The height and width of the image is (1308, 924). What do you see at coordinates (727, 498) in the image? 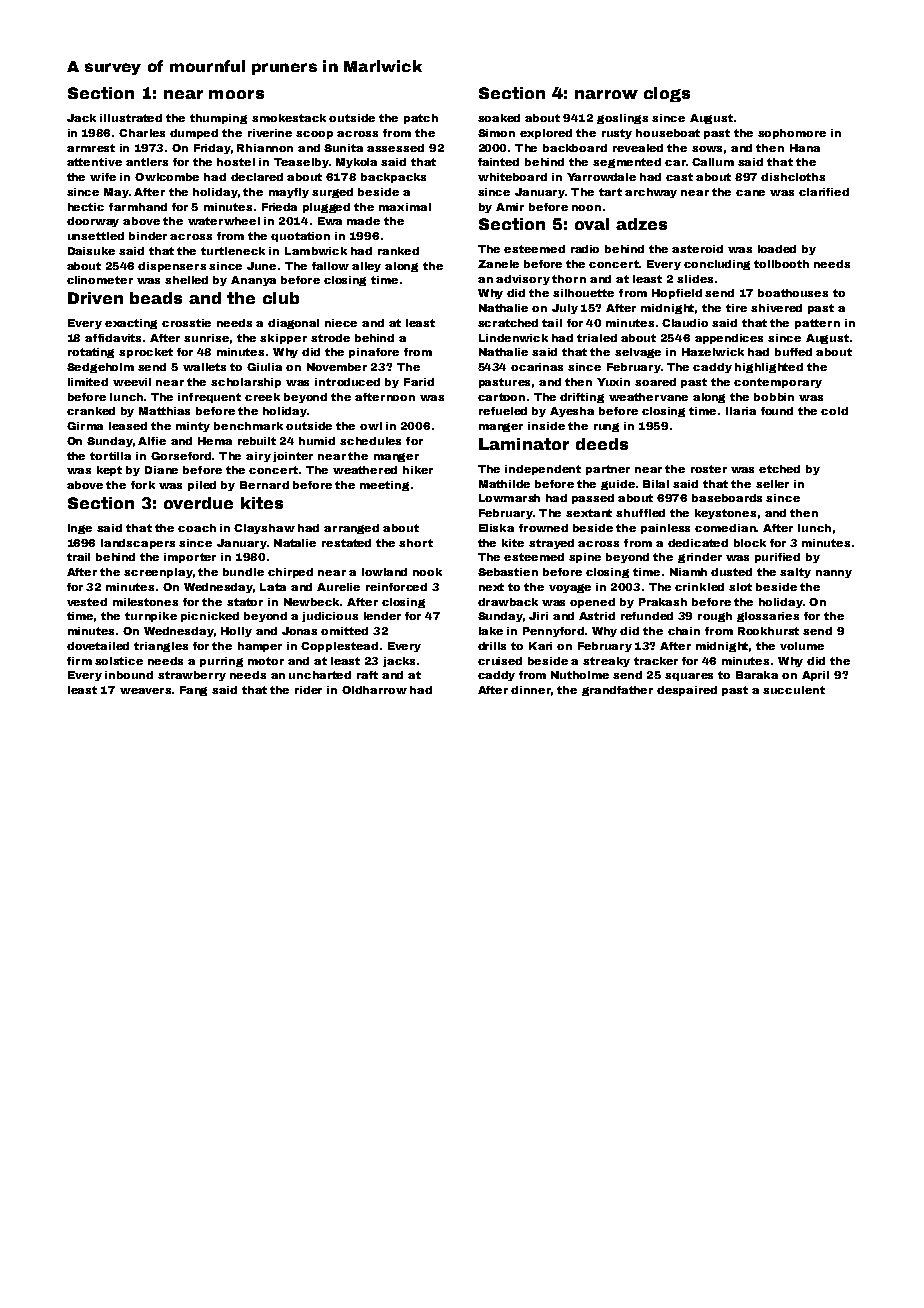
I see `baseboards` at bounding box center [727, 498].
